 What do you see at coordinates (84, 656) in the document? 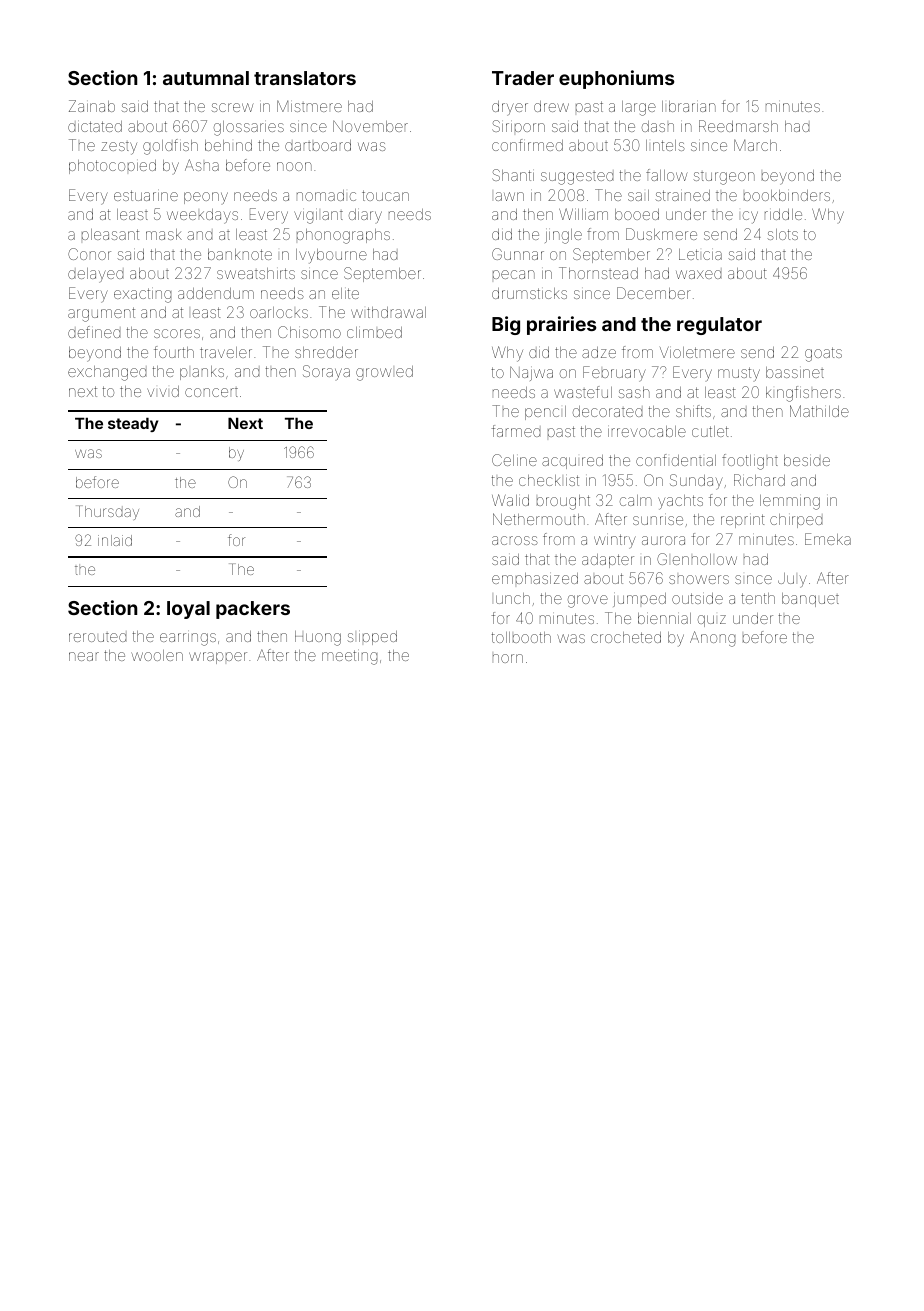
I see `near` at bounding box center [84, 656].
